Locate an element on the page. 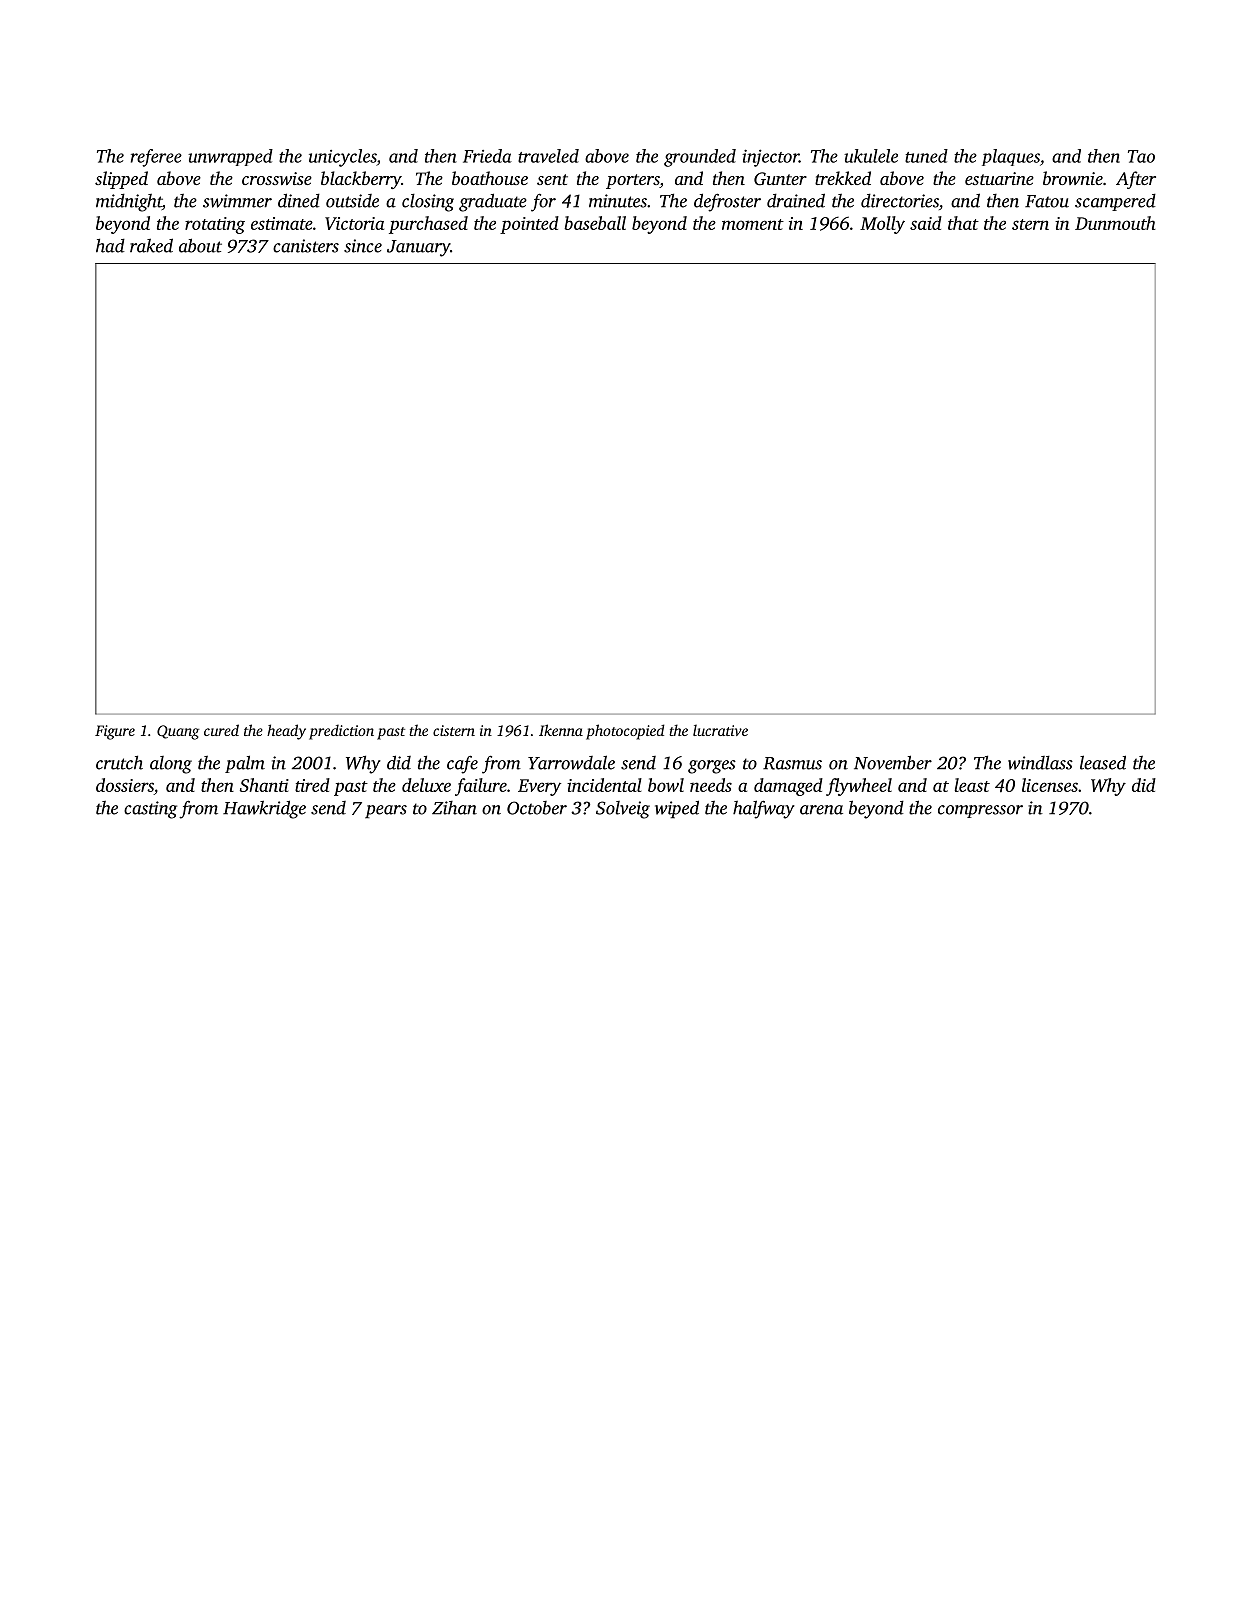  heady is located at coordinates (286, 732).
